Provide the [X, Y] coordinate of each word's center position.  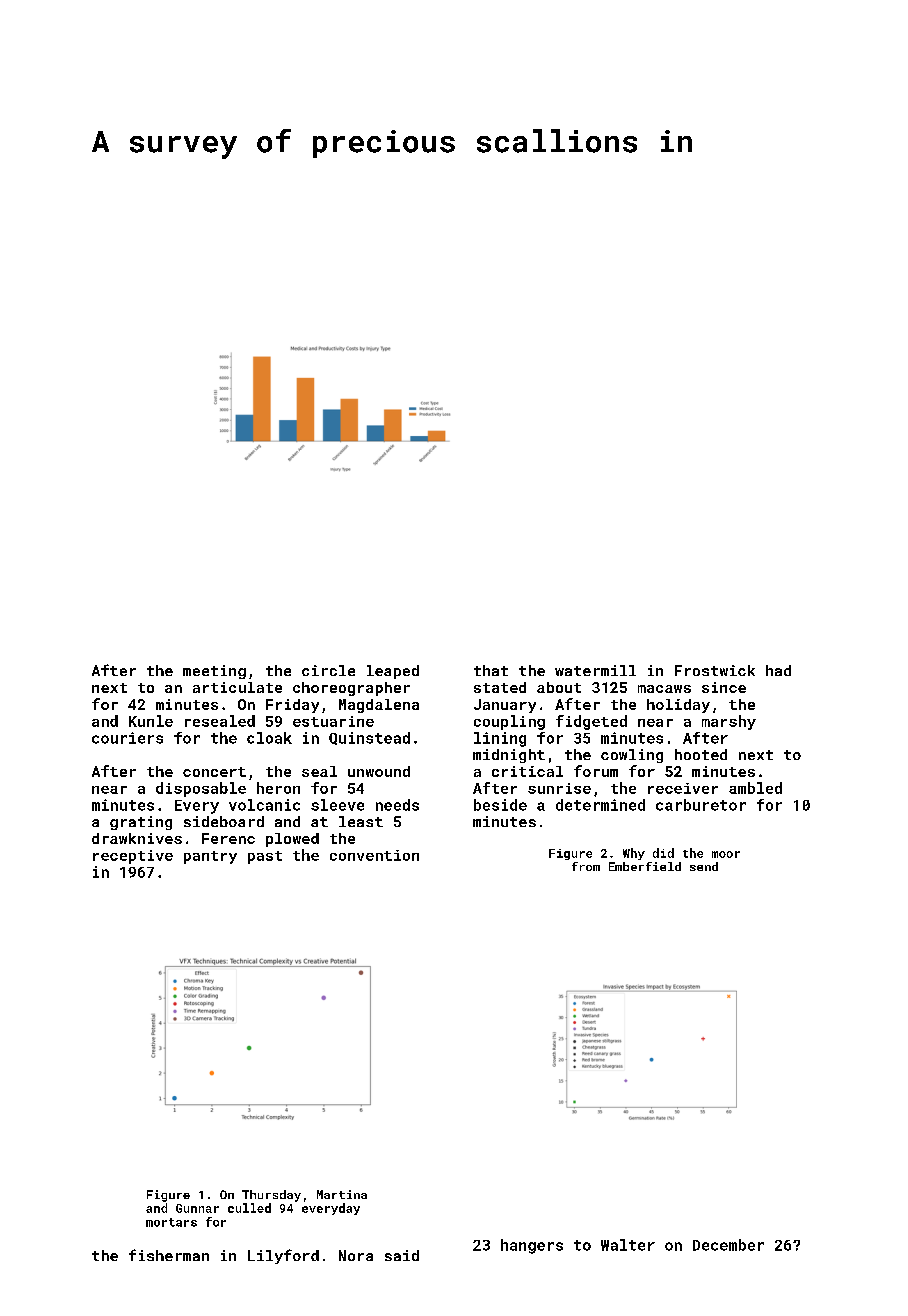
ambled [755, 788]
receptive [133, 857]
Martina [342, 1194]
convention [374, 855]
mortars [171, 1222]
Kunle [151, 721]
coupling [509, 722]
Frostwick [715, 670]
